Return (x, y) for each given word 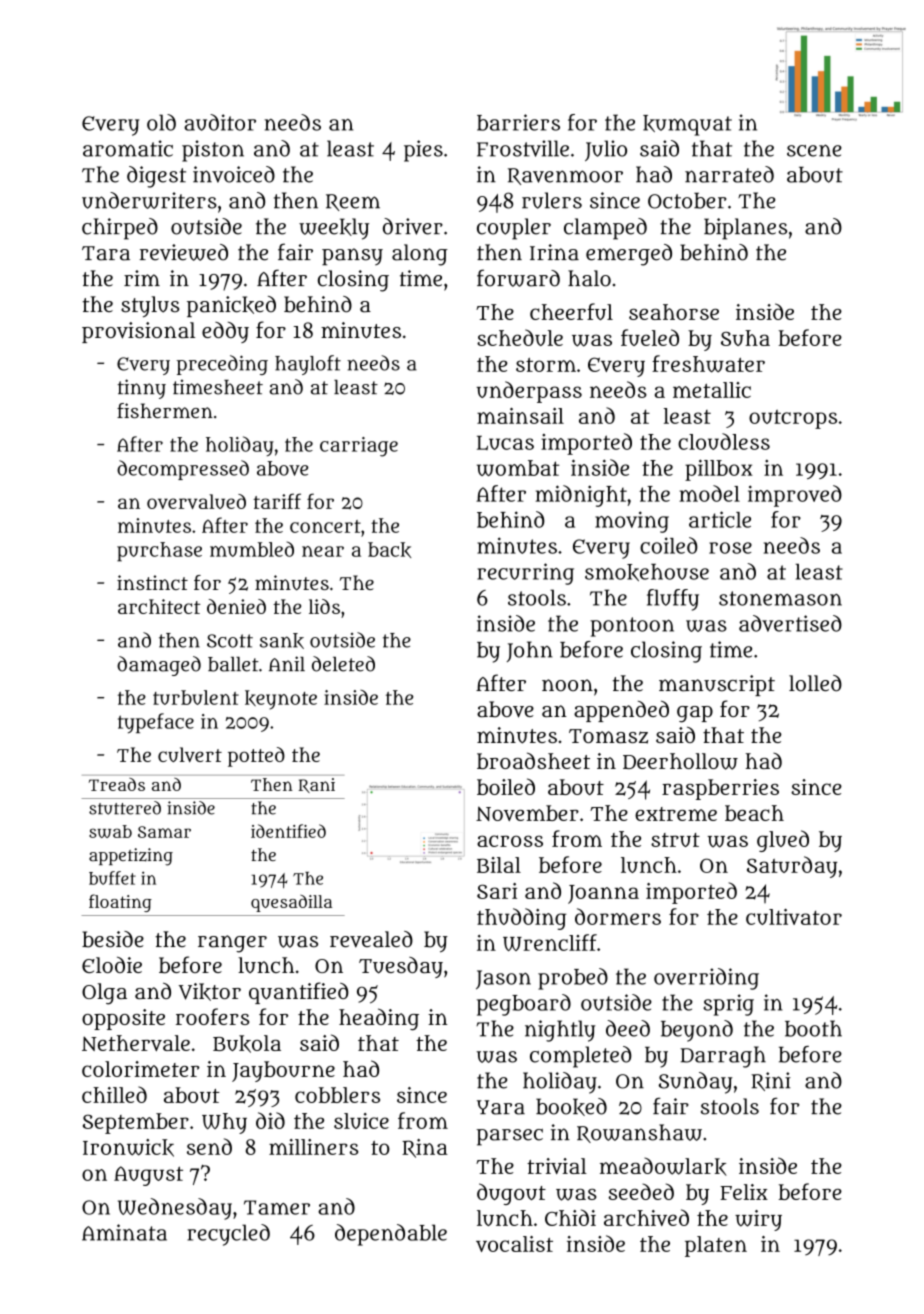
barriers (518, 122)
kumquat (687, 125)
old (161, 122)
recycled (228, 1235)
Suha (745, 338)
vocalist (514, 1244)
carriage (359, 447)
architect (159, 606)
